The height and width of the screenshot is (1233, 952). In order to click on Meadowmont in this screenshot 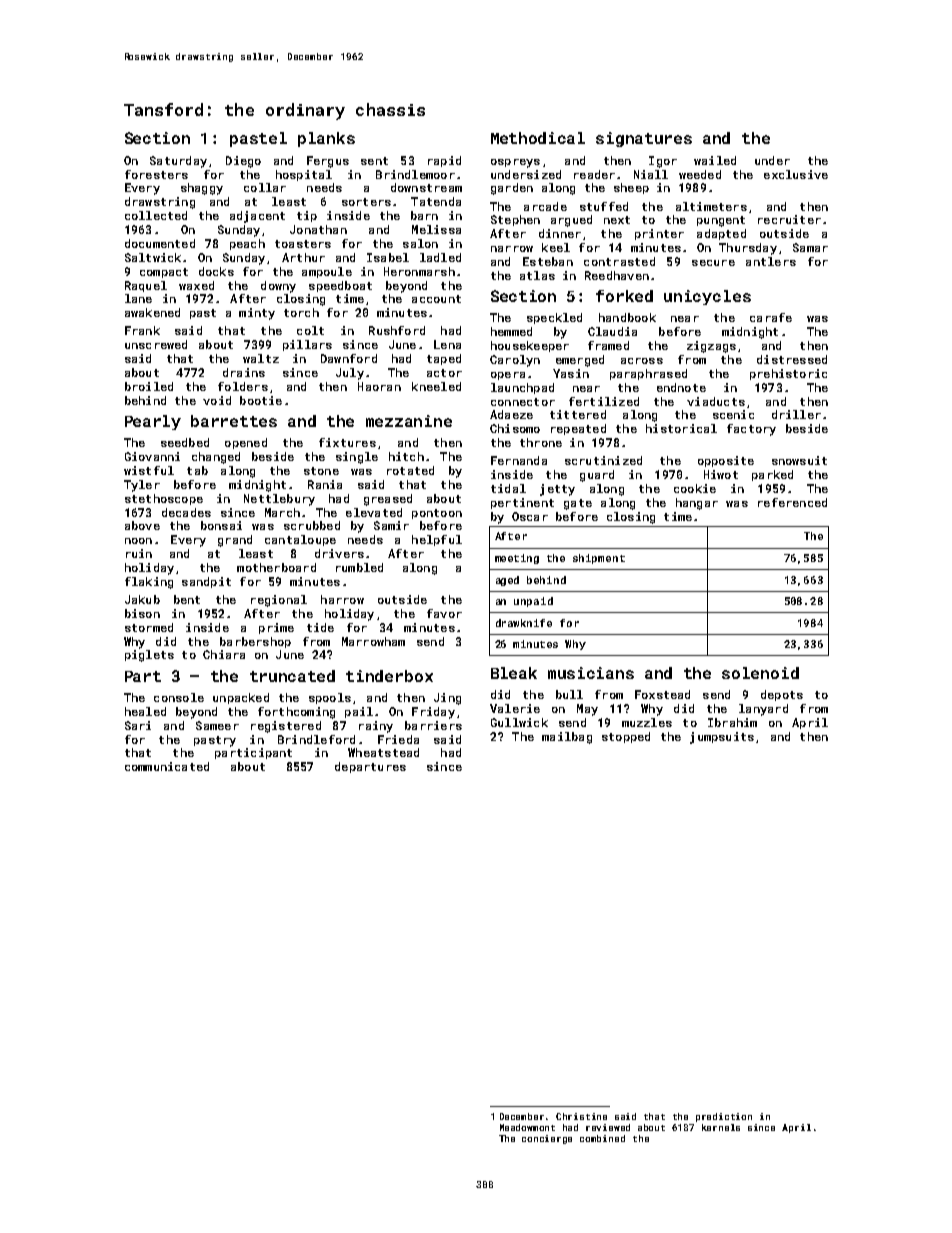, I will do `click(527, 1127)`.
